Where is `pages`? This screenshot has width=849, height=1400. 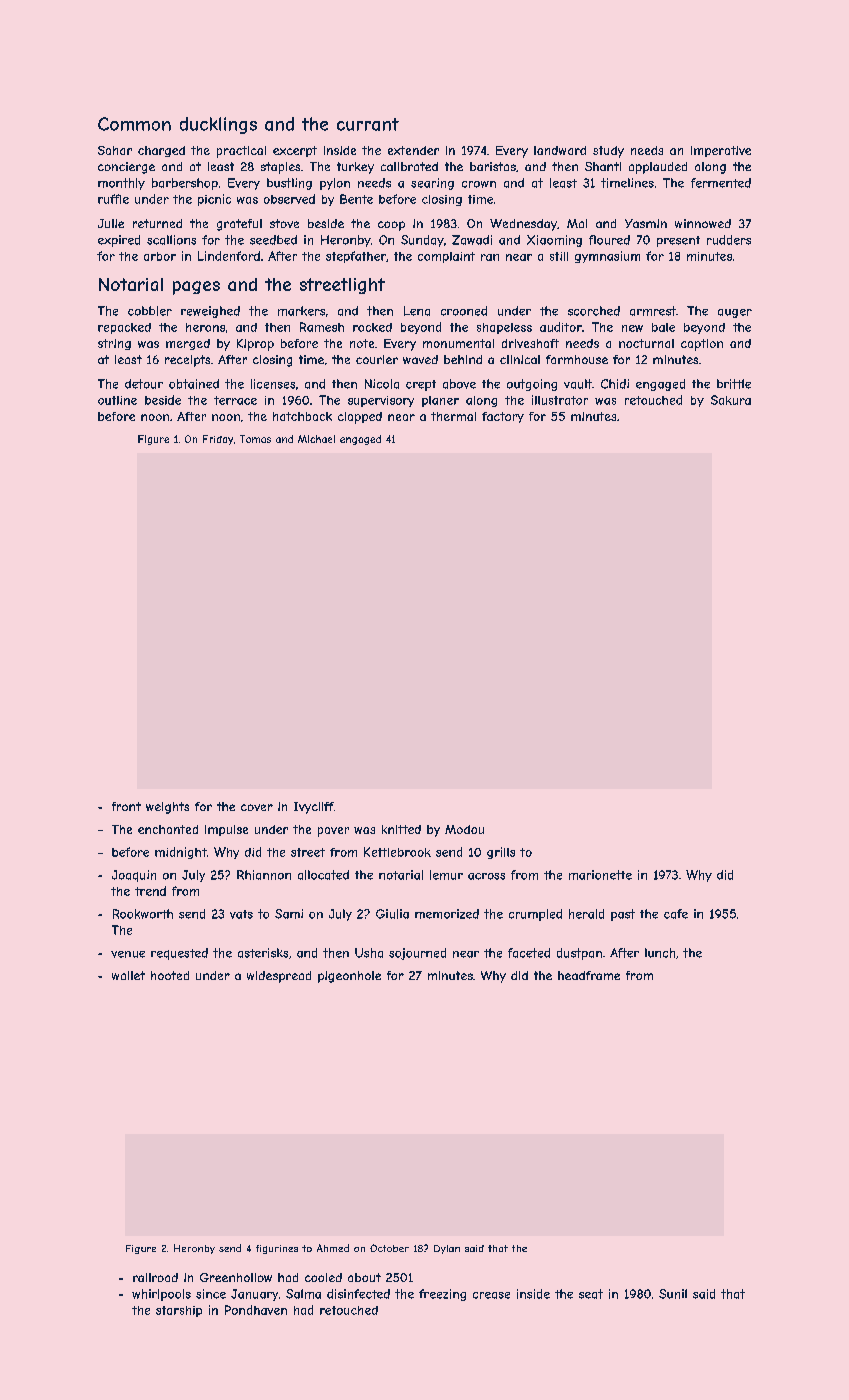
pages is located at coordinates (196, 288).
